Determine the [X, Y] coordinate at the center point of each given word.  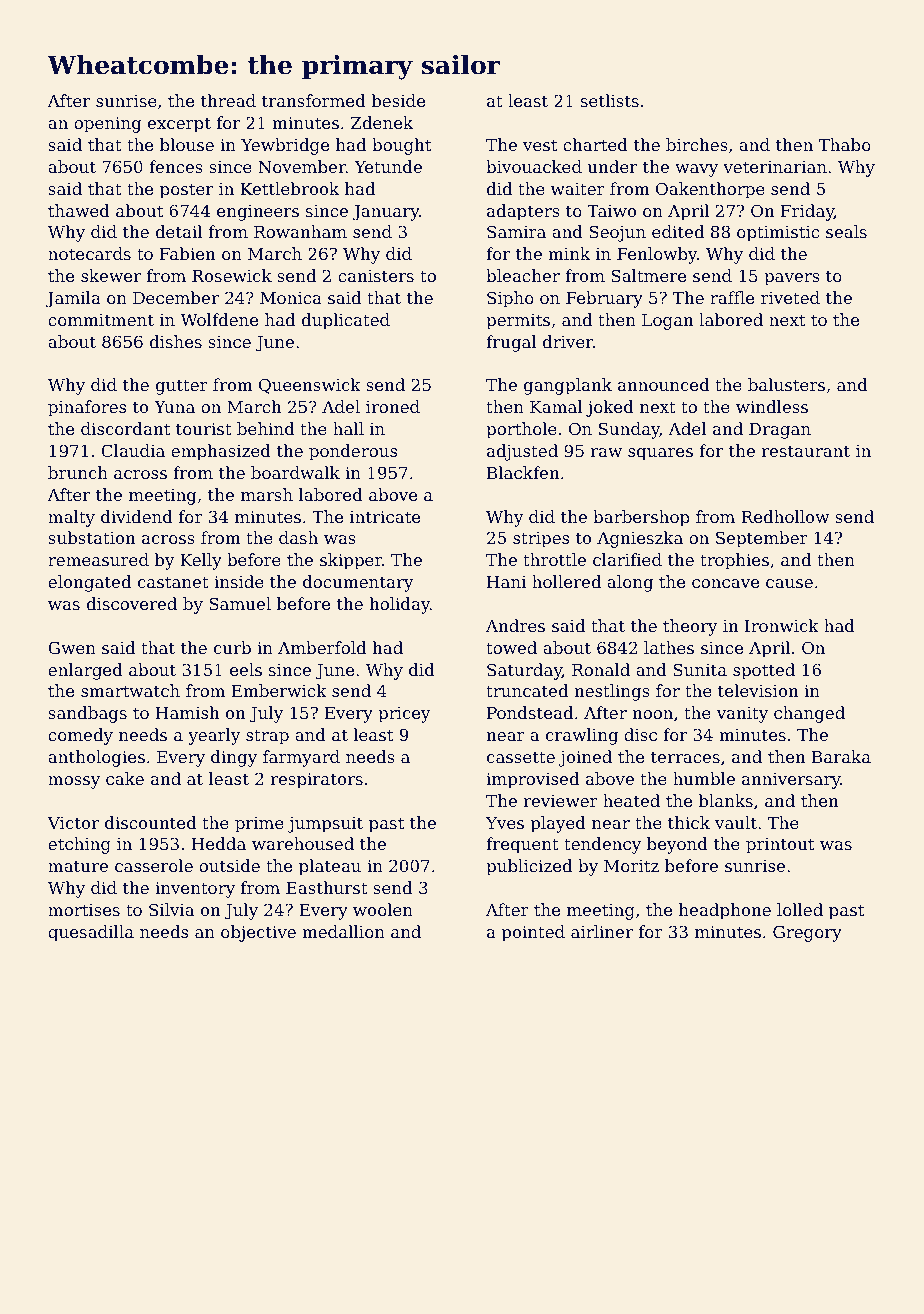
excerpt [179, 125]
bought [401, 146]
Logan [667, 322]
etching [79, 845]
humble [704, 778]
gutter [182, 387]
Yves [505, 823]
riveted [790, 297]
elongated [89, 583]
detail [179, 231]
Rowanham [300, 231]
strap [267, 737]
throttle [554, 559]
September [762, 539]
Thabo [845, 144]
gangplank [568, 386]
